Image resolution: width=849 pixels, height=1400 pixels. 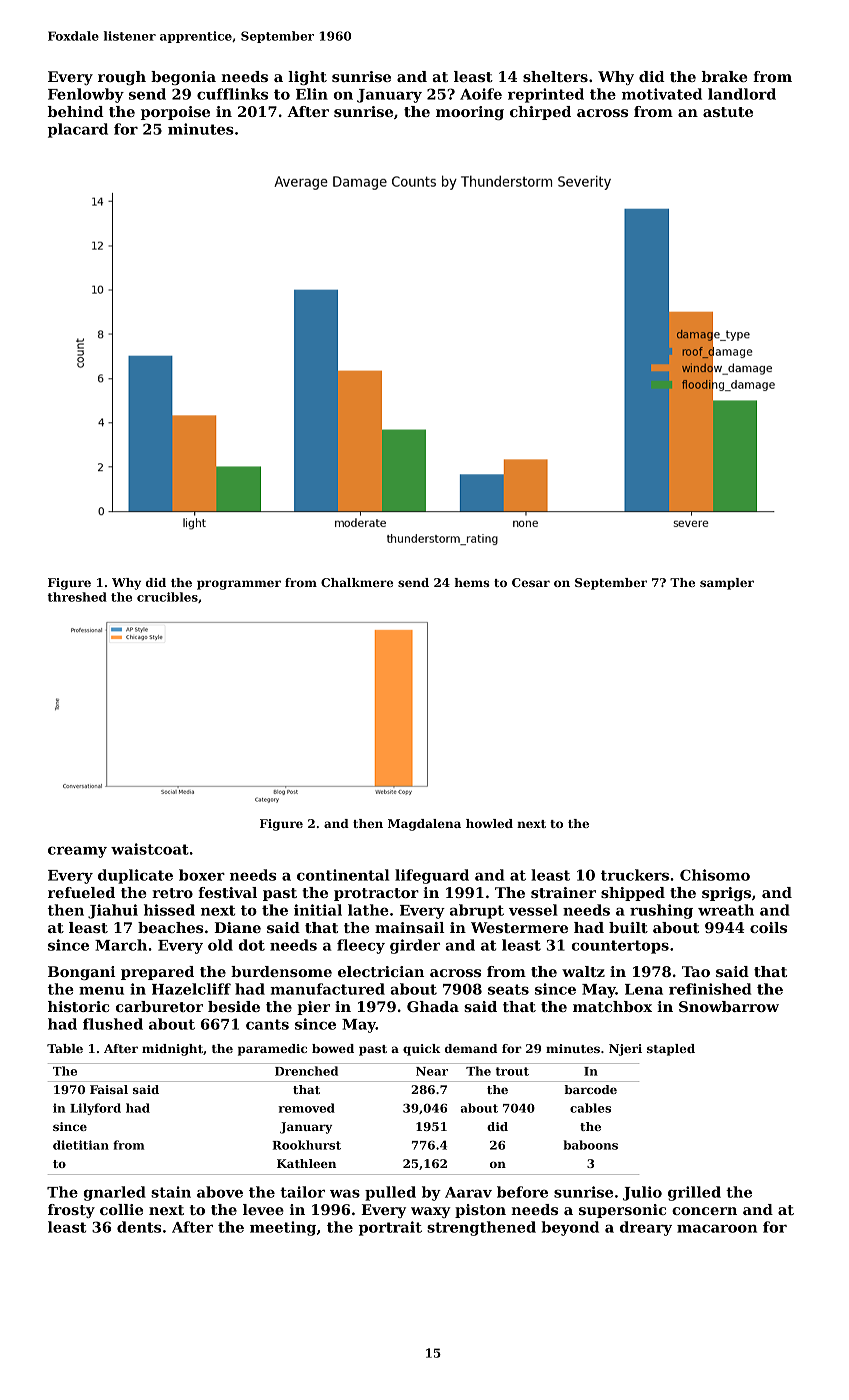 What do you see at coordinates (357, 582) in the screenshot?
I see `Chalkmere` at bounding box center [357, 582].
